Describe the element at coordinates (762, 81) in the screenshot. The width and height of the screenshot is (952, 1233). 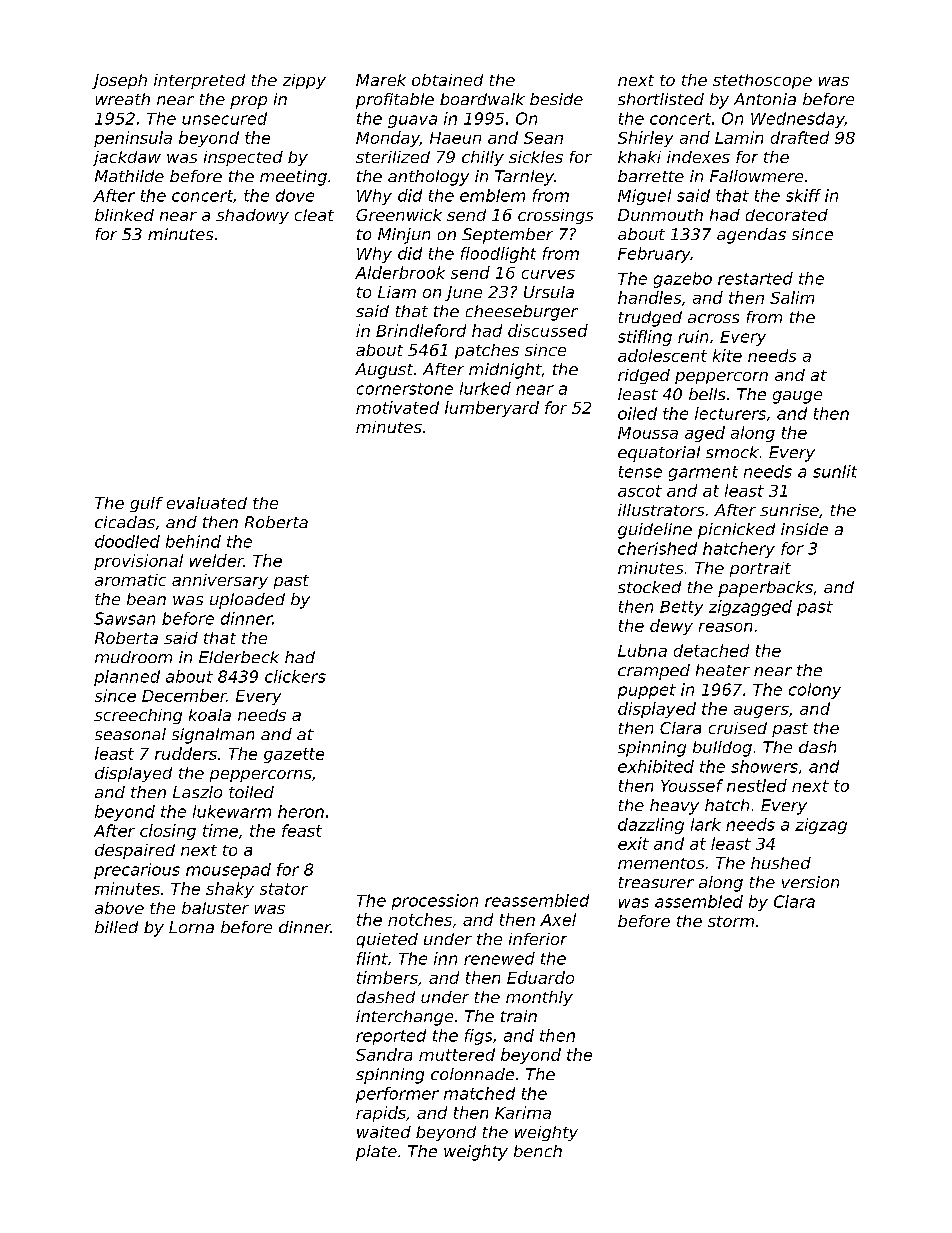
I see `stethoscope` at that location.
